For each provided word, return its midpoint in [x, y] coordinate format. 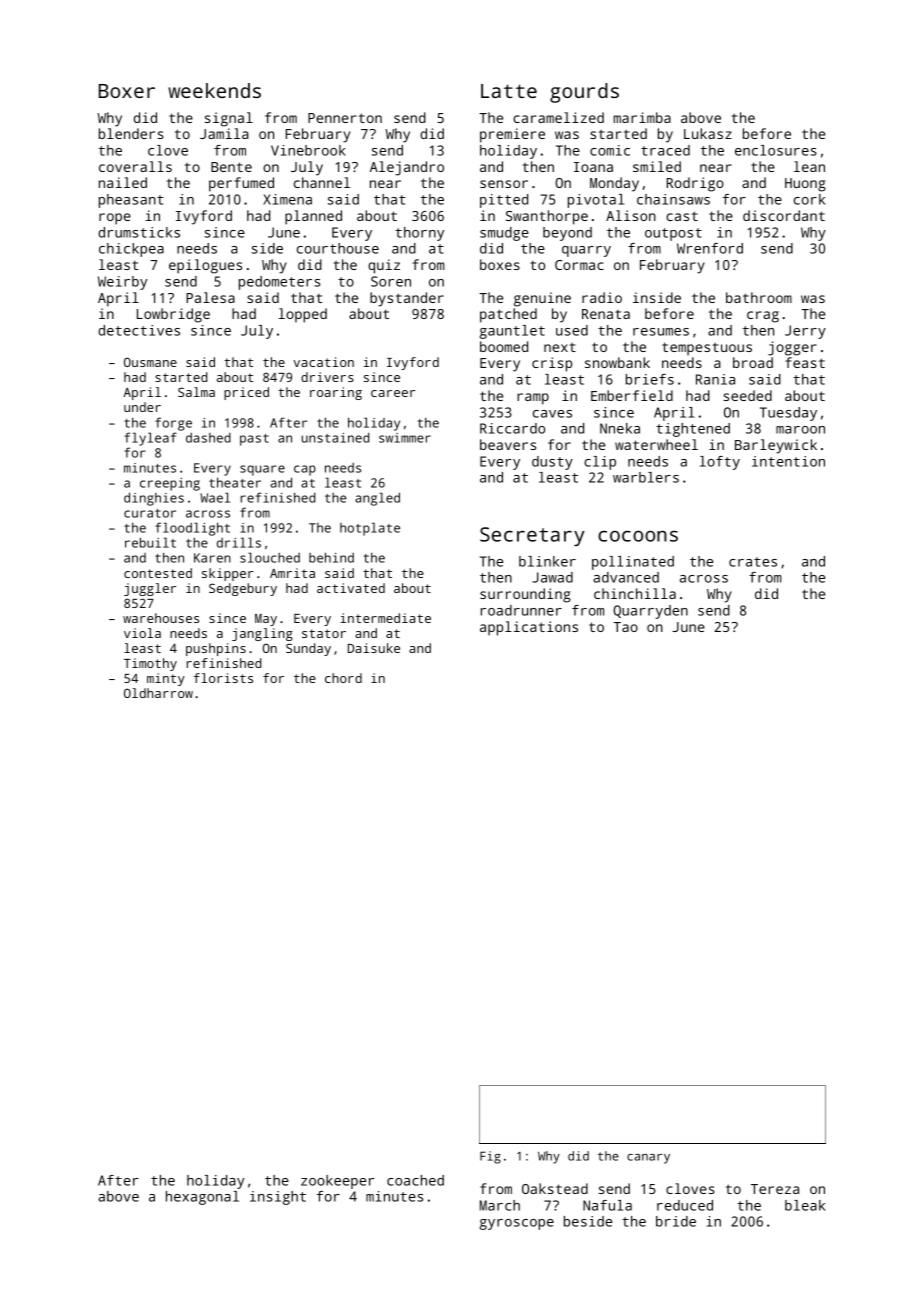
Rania [715, 379]
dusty [552, 463]
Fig [490, 1157]
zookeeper [337, 1182]
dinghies [154, 499]
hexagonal [202, 1198]
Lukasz [708, 133]
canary [648, 1159]
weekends [214, 90]
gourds [584, 93]
